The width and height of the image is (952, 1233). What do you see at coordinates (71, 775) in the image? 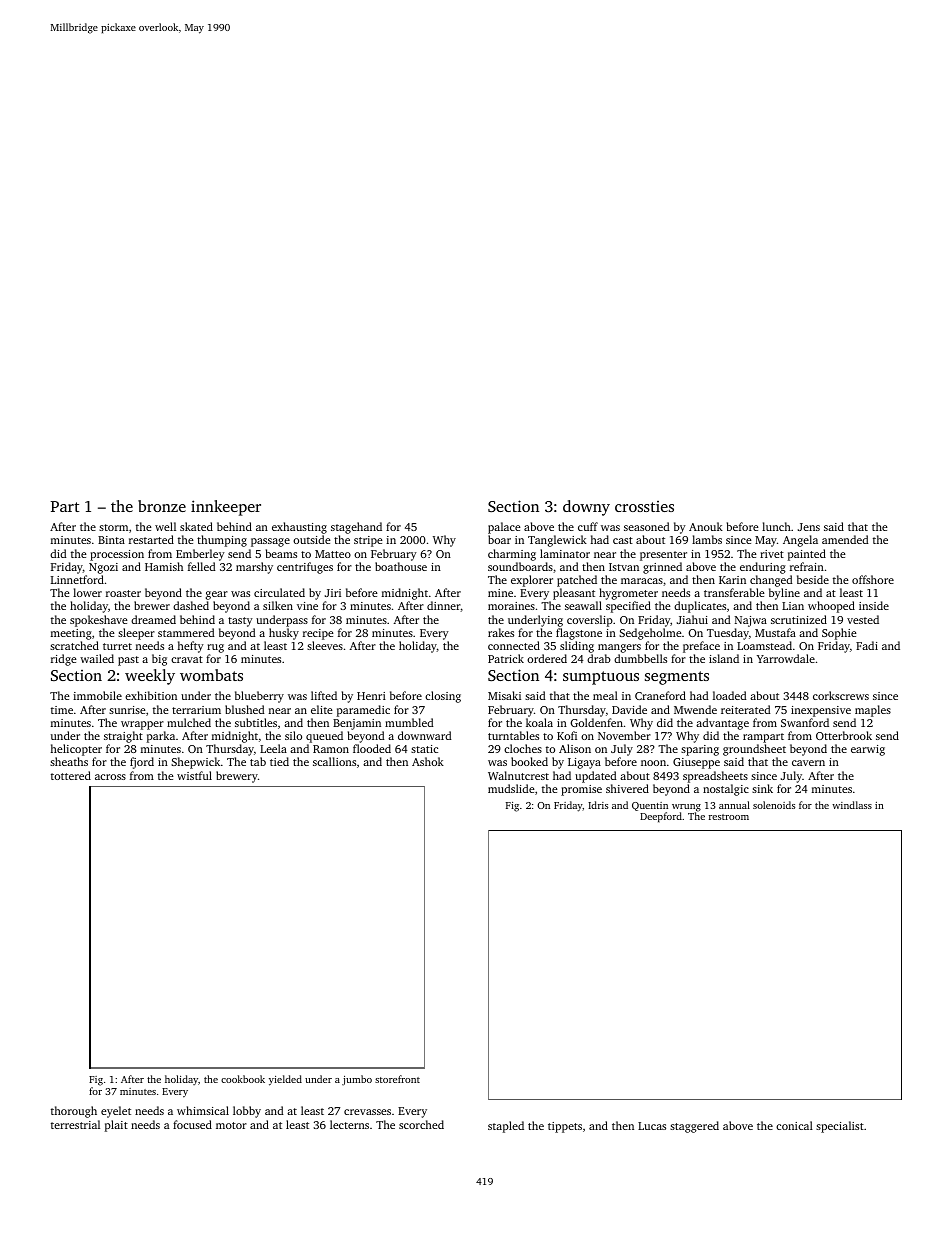
I see `tottered` at bounding box center [71, 775].
